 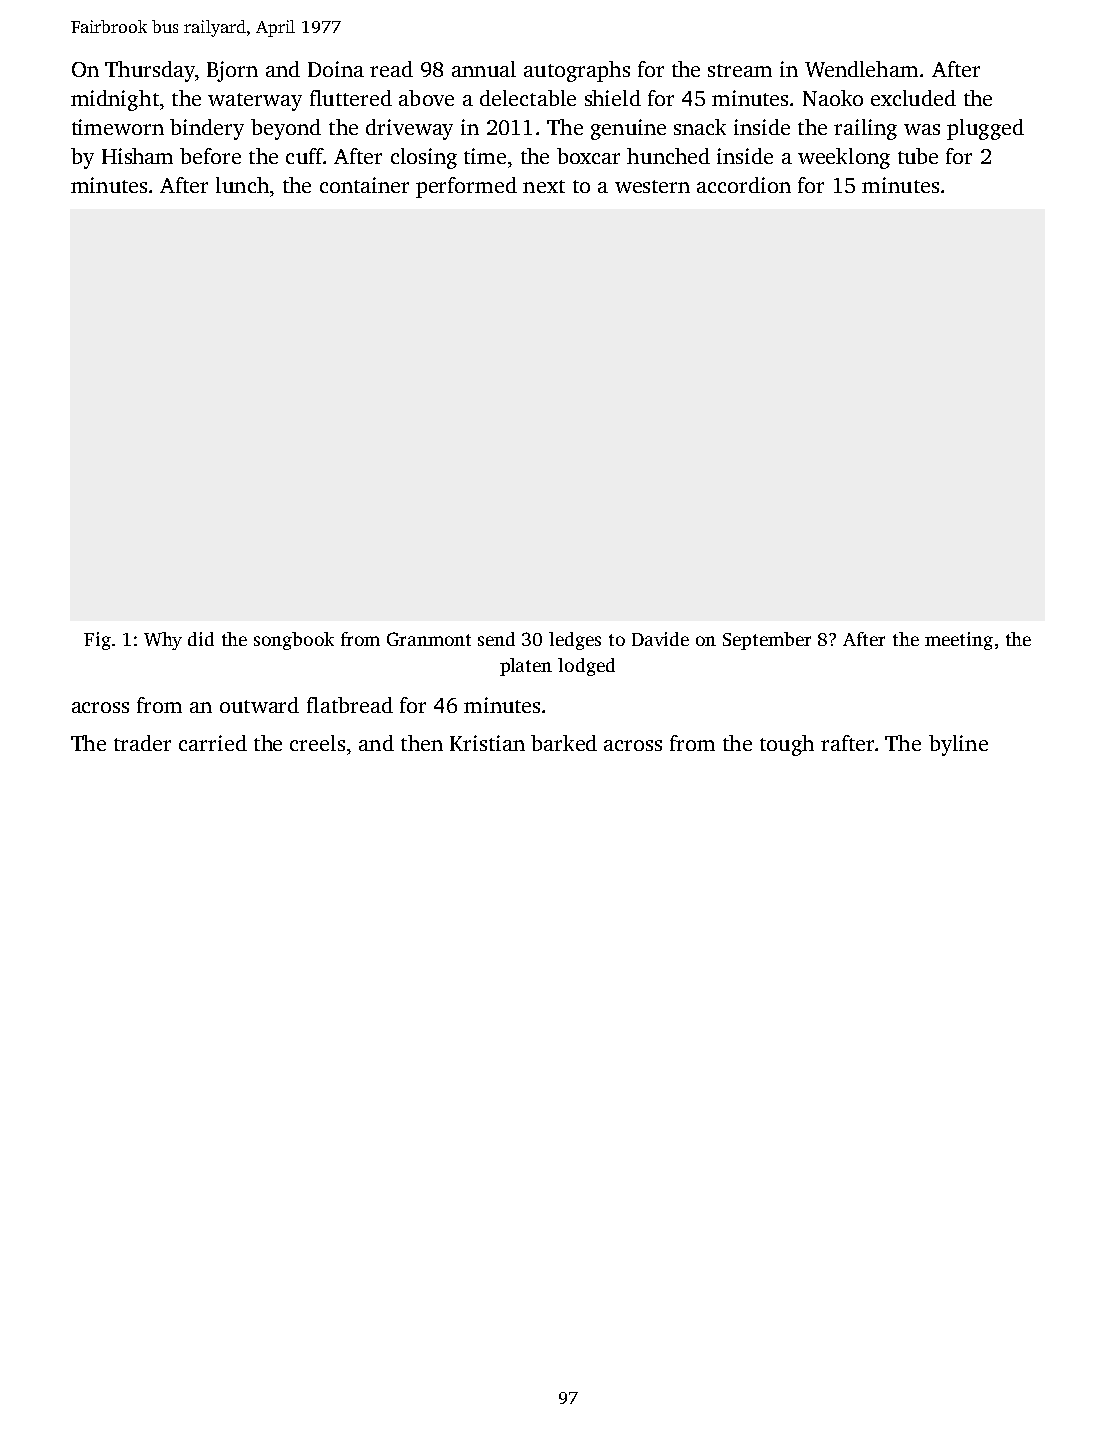 What do you see at coordinates (466, 187) in the screenshot?
I see `performed` at bounding box center [466, 187].
